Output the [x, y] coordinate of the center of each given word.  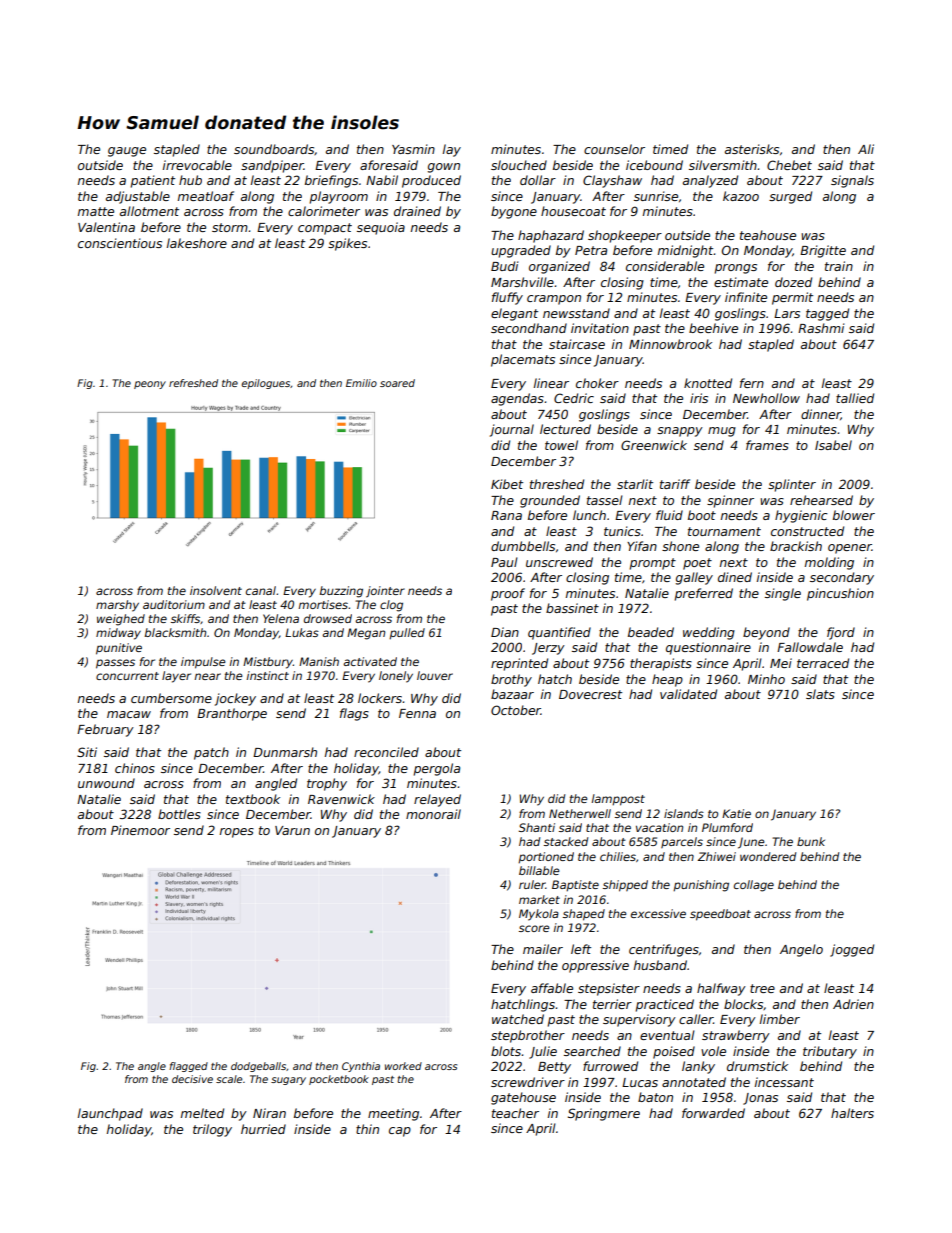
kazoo [741, 196]
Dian [505, 632]
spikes [347, 244]
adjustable [138, 197]
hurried [263, 1129]
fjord [841, 633]
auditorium [174, 604]
